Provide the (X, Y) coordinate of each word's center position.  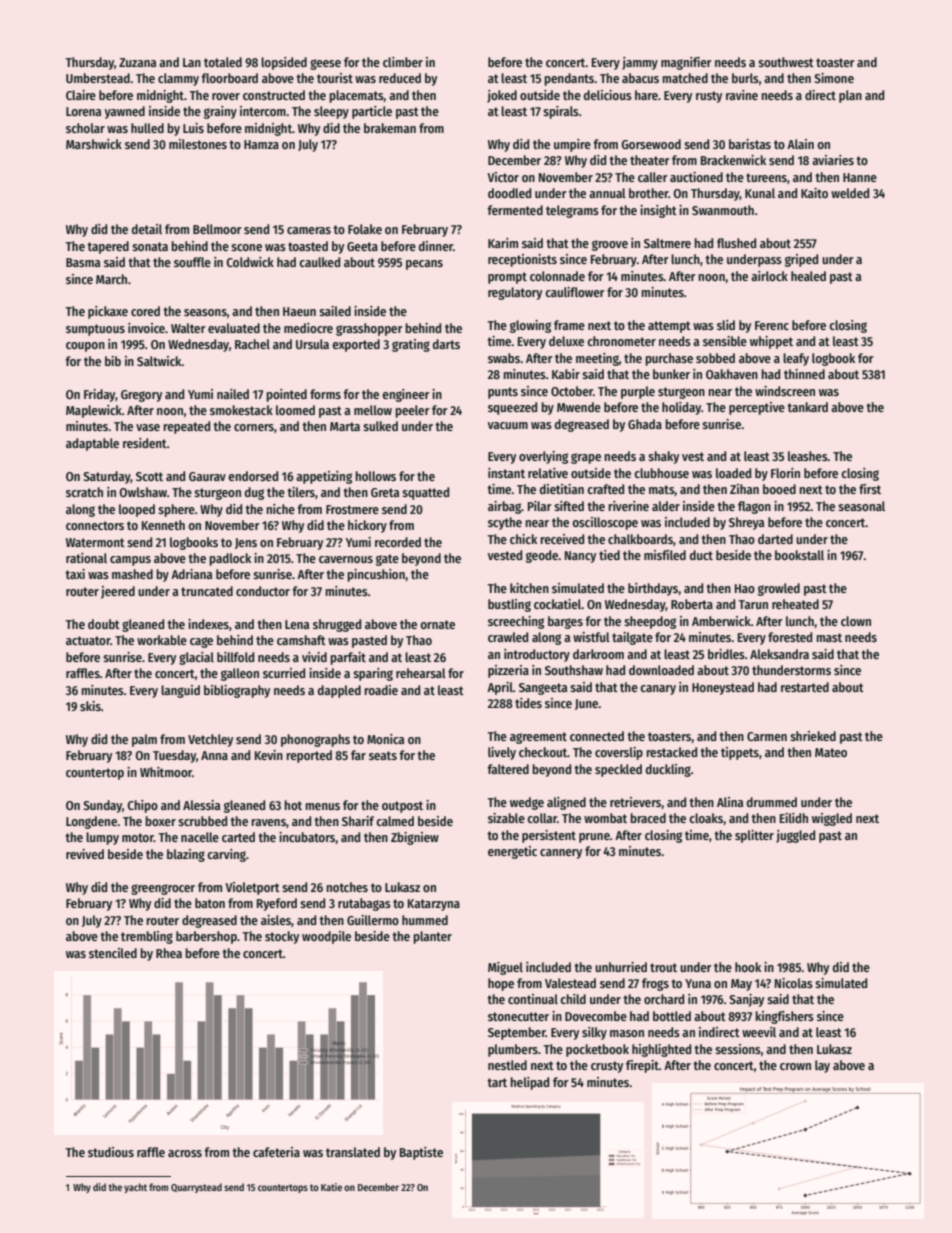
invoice (146, 328)
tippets (740, 753)
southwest (786, 62)
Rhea (169, 953)
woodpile (326, 937)
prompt (507, 278)
